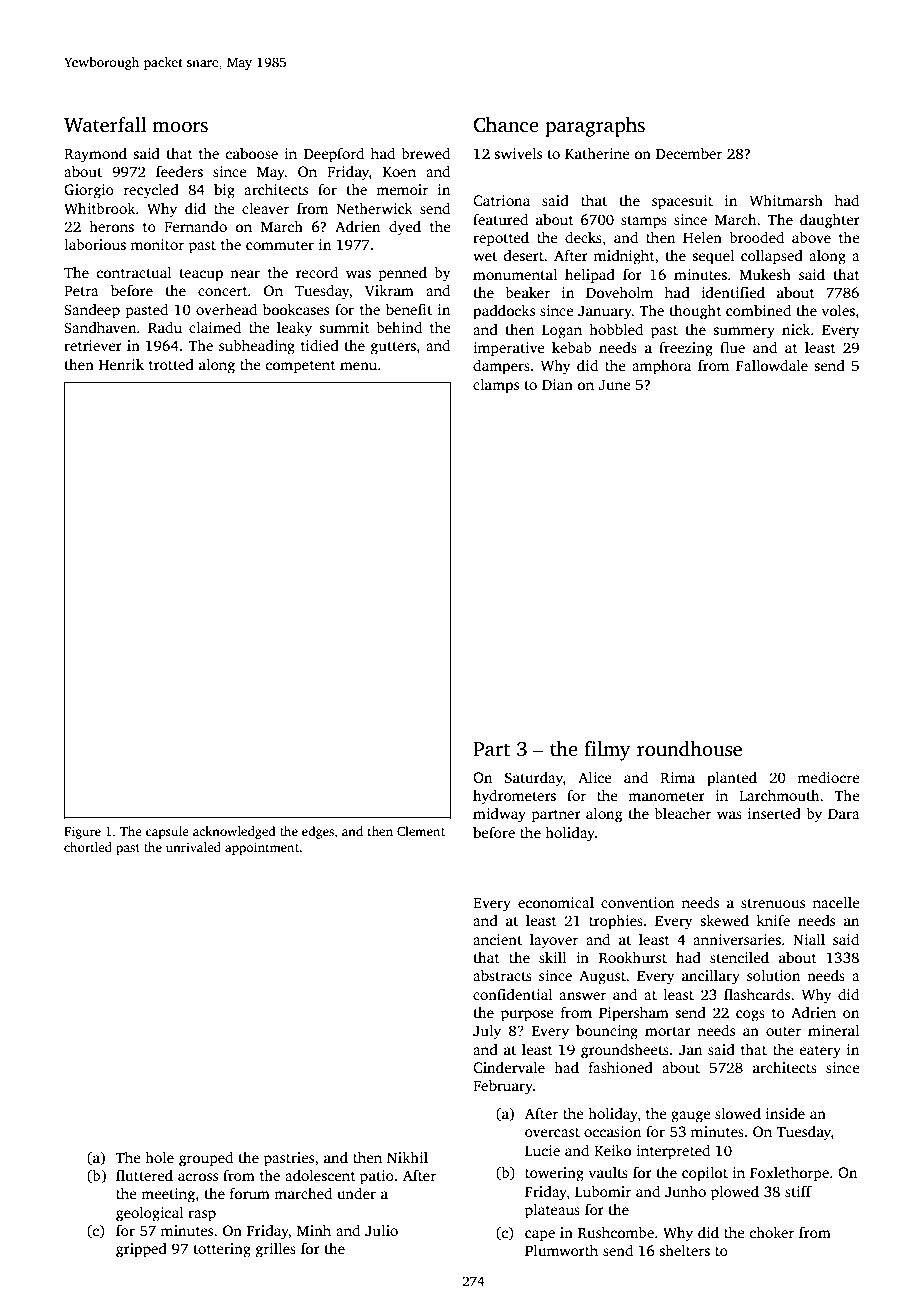 The width and height of the document is (924, 1308). Describe the element at coordinates (159, 1157) in the document. I see `hole` at that location.
